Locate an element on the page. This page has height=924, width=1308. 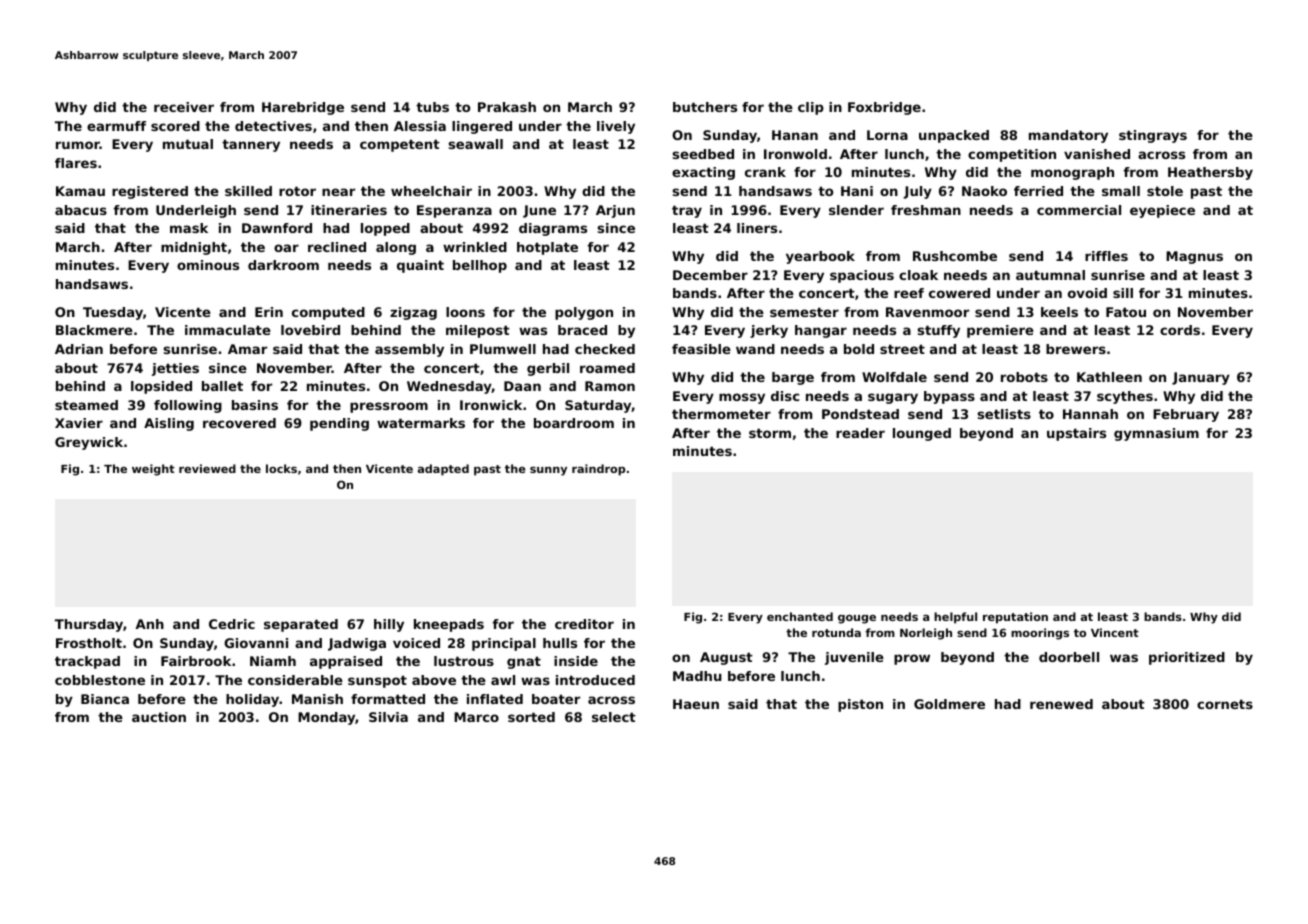
helpful is located at coordinates (955, 618).
